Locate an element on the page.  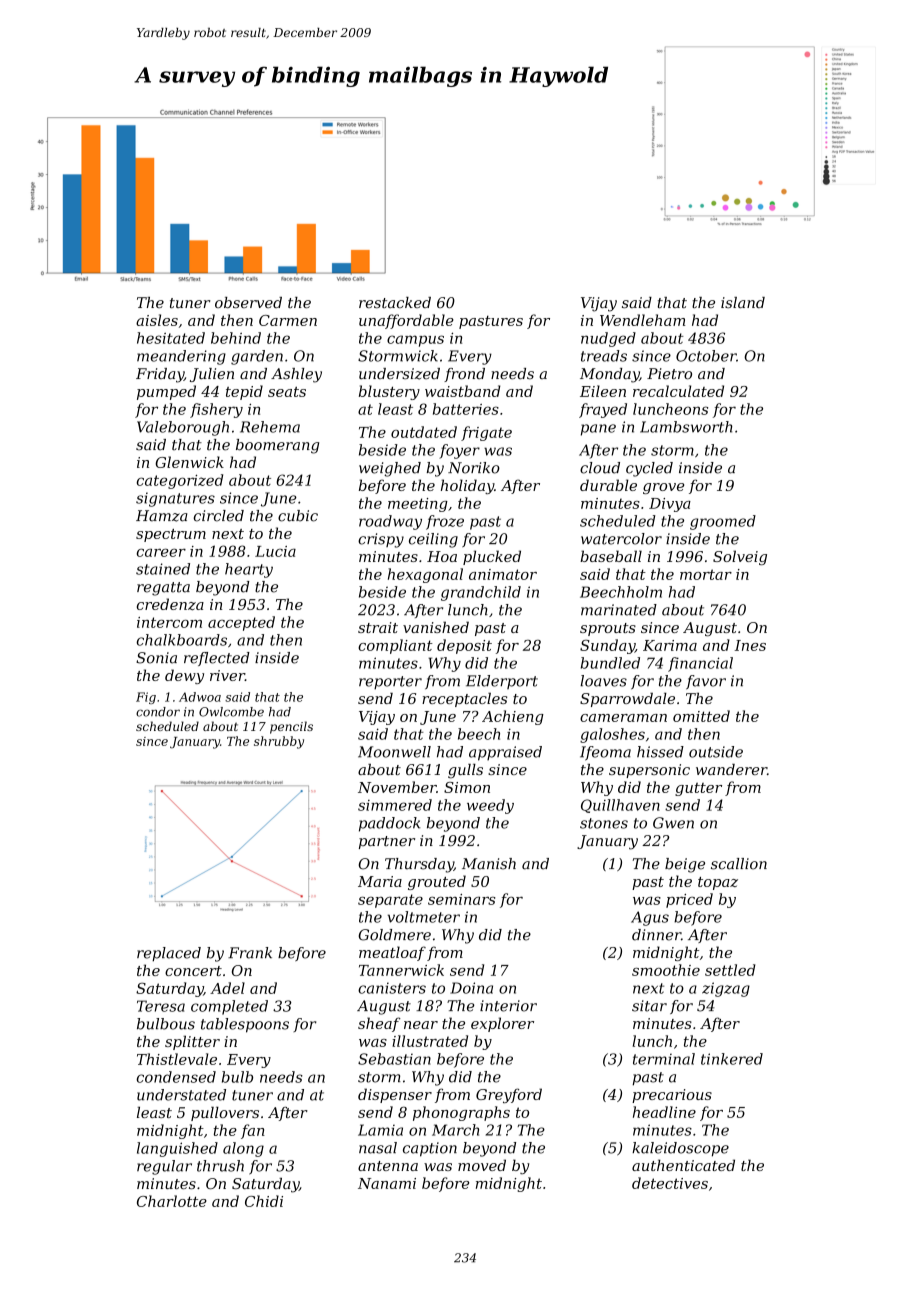
Wendleham is located at coordinates (642, 320).
